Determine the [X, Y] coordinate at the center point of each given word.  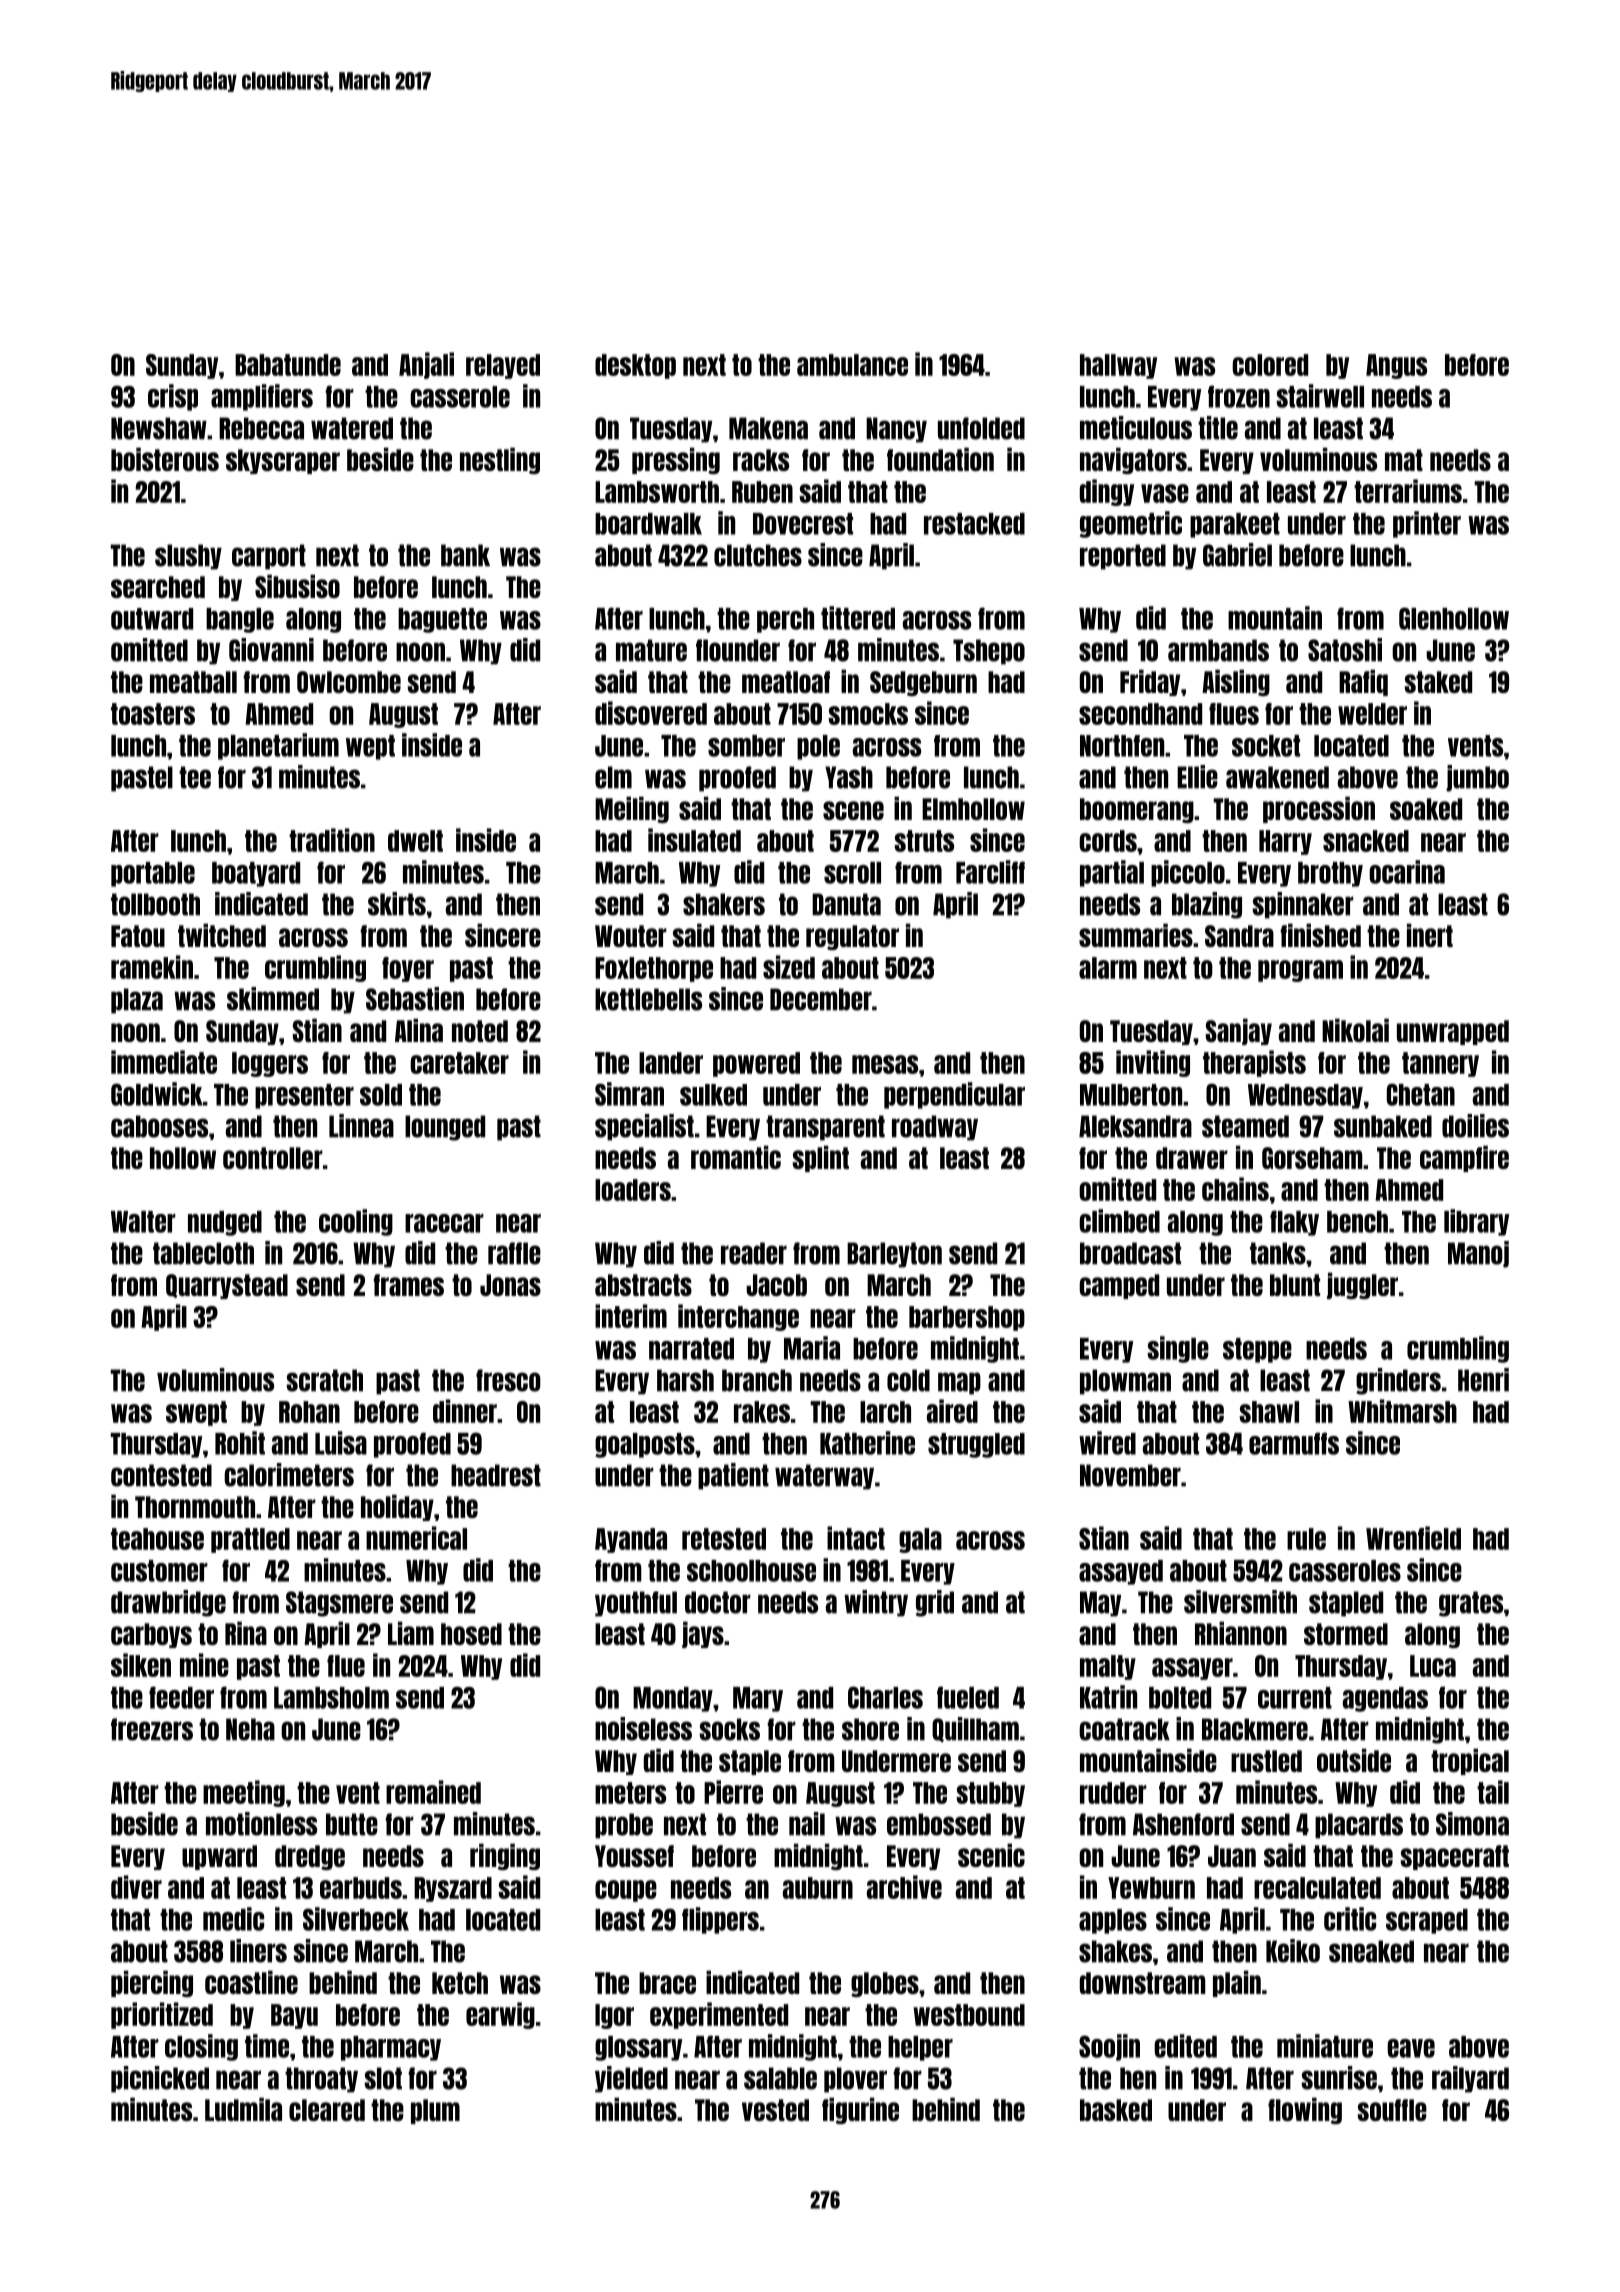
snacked [1366, 841]
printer [1427, 524]
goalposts [645, 1445]
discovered [651, 713]
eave [1411, 2048]
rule [1306, 1539]
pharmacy [391, 2048]
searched [158, 587]
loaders [633, 1190]
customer [159, 1571]
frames [408, 1285]
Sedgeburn [923, 683]
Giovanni [271, 650]
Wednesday [1305, 1096]
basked [1116, 2110]
